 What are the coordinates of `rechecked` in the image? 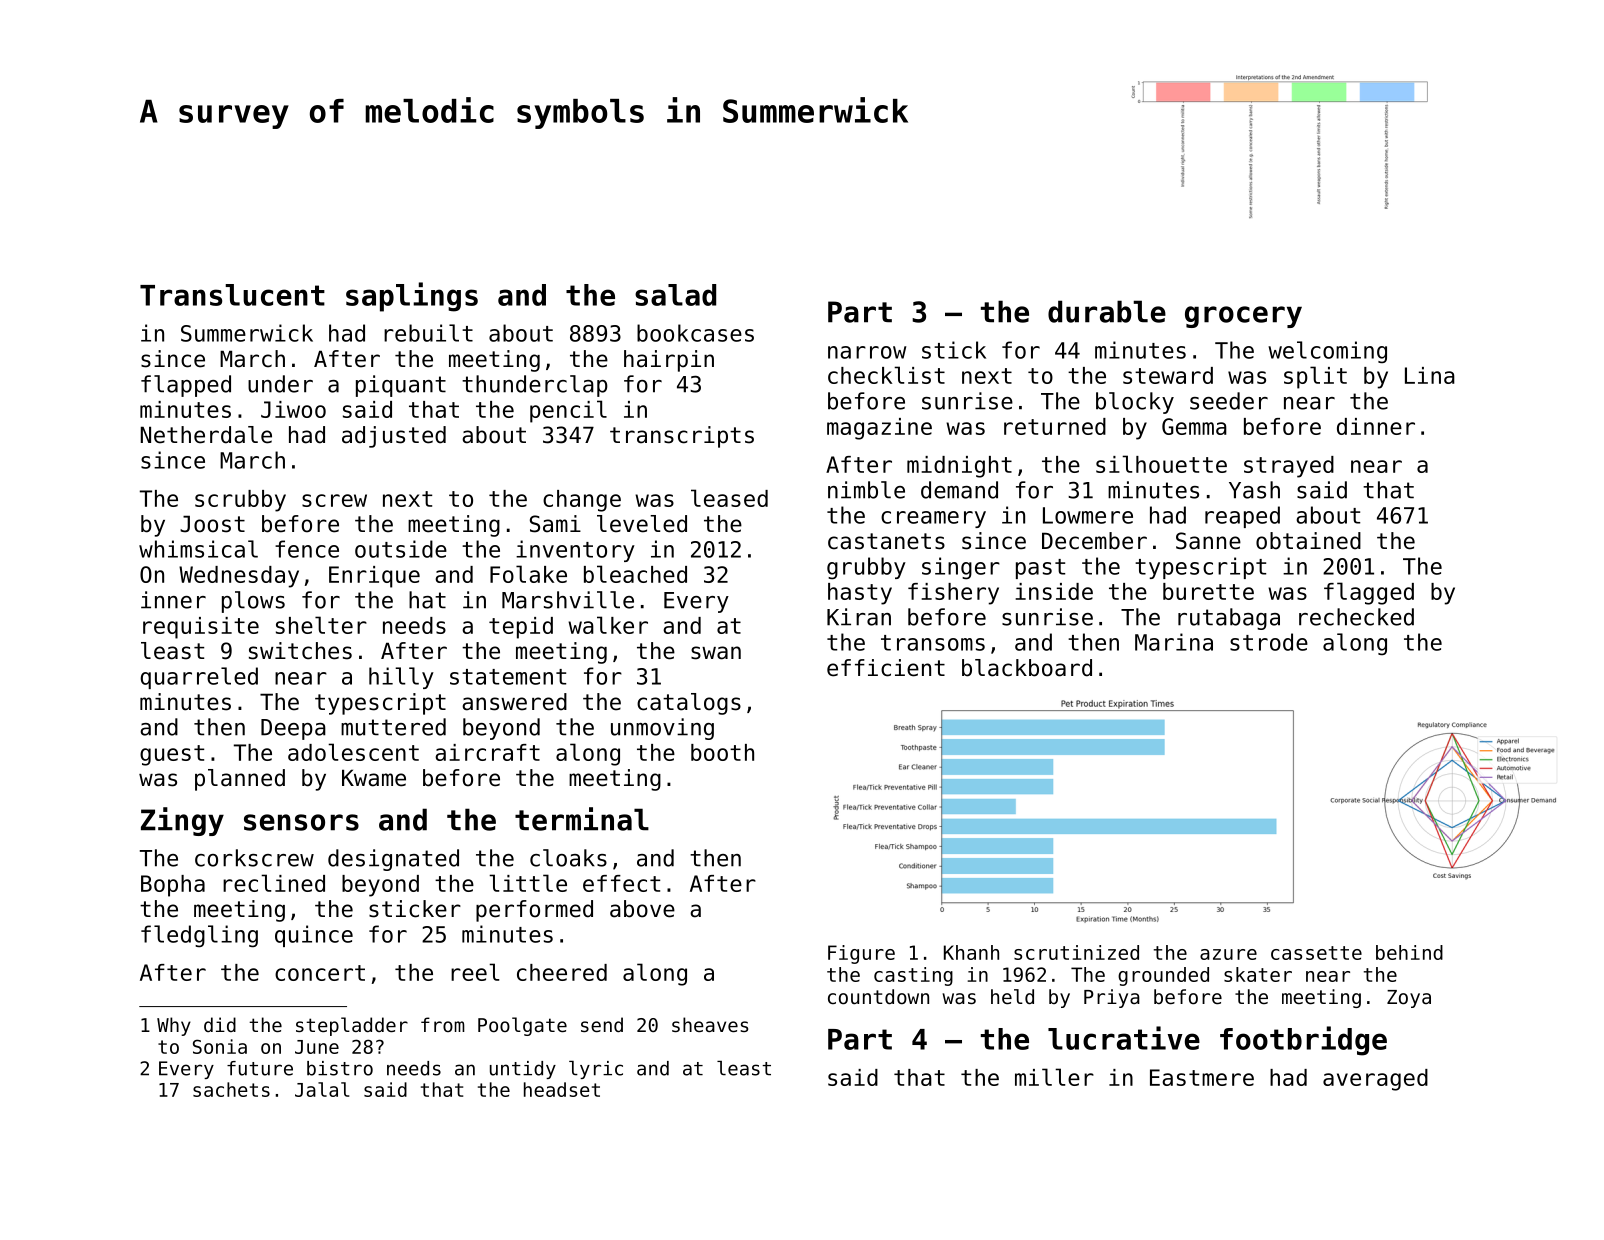 It's located at (1356, 617).
